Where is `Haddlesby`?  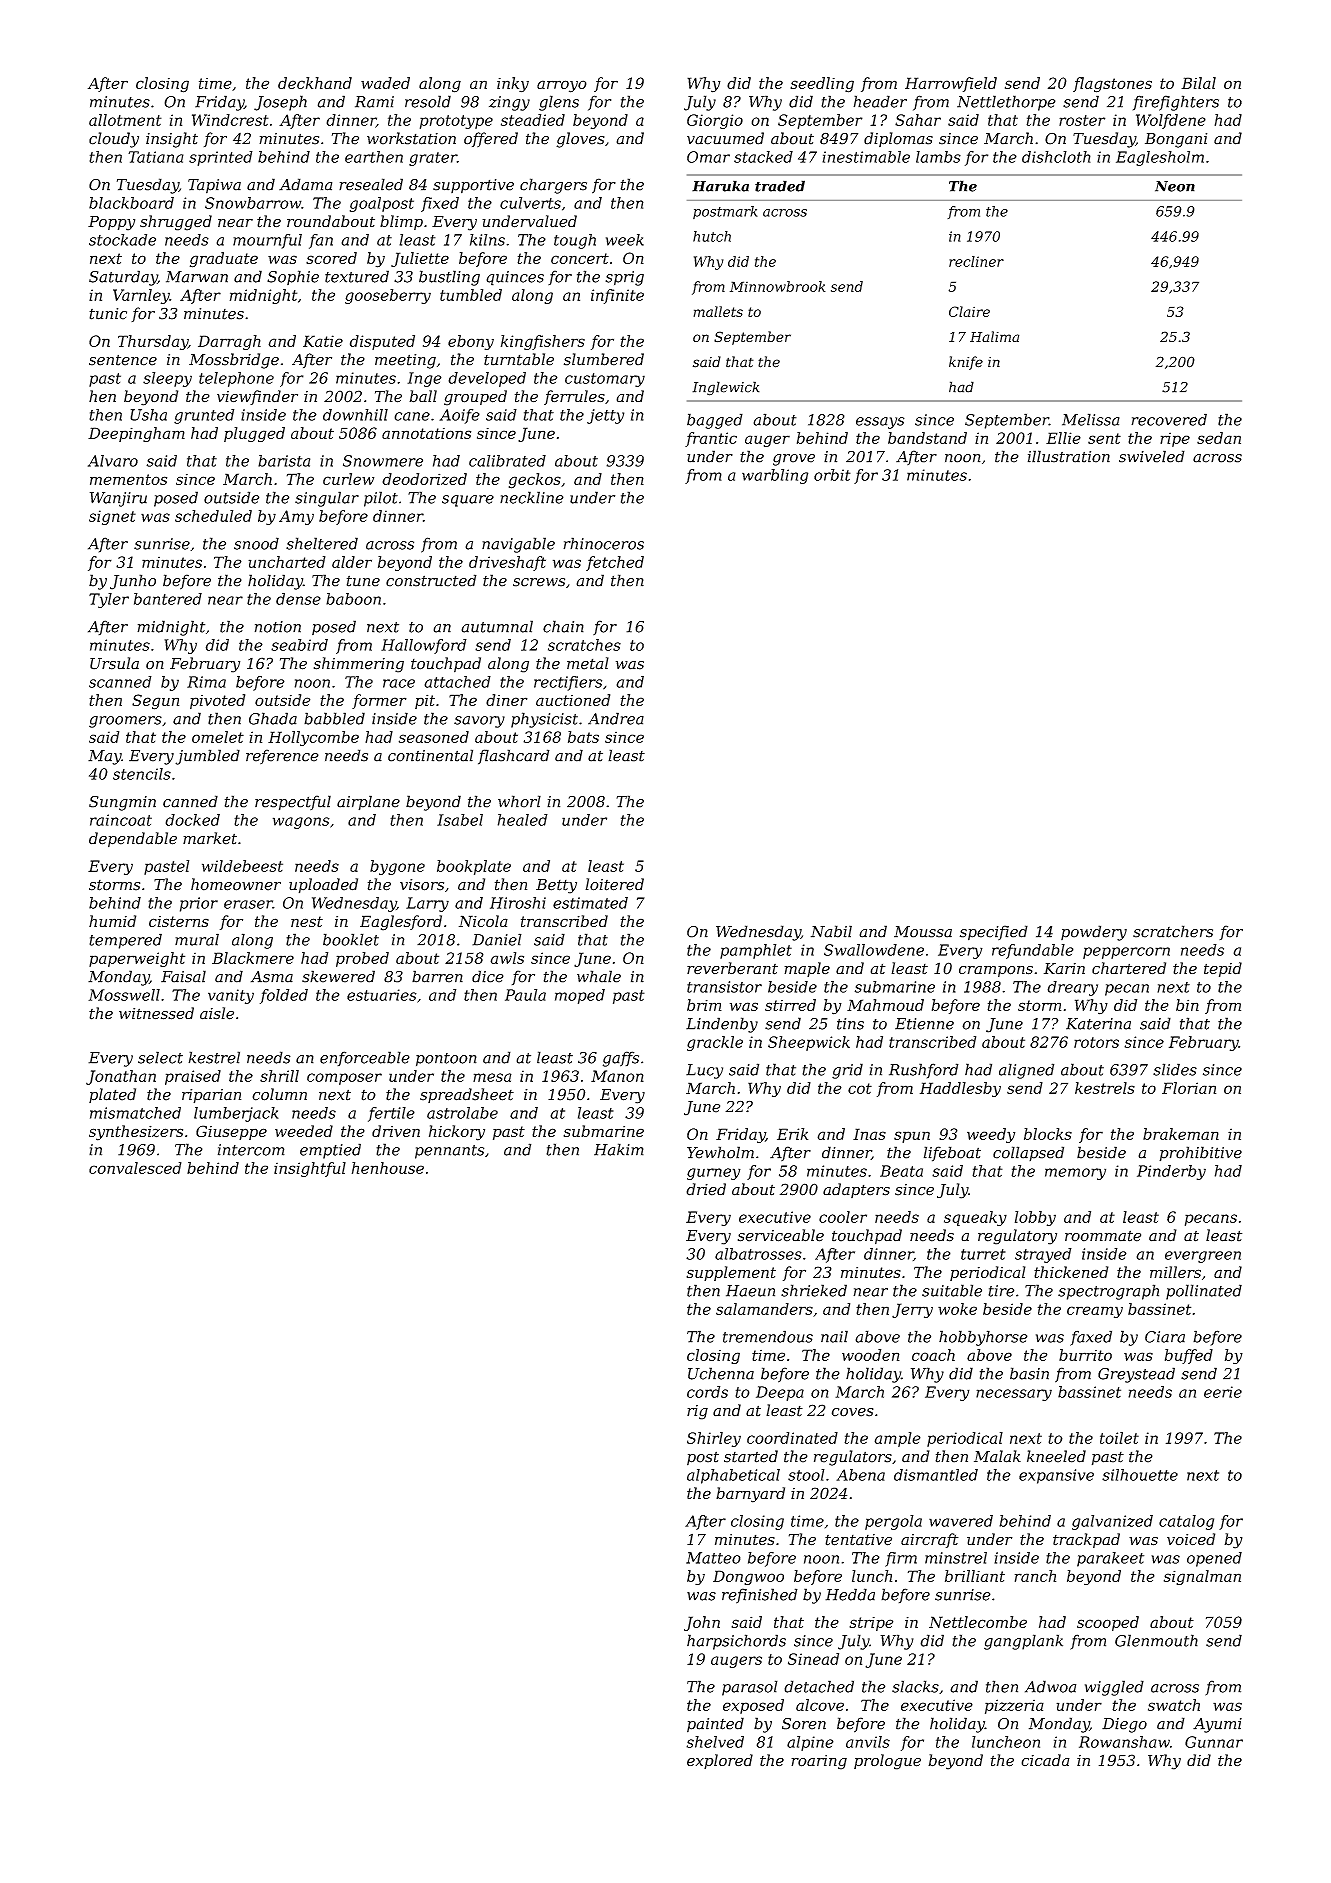
Haddlesby is located at coordinates (960, 1089).
